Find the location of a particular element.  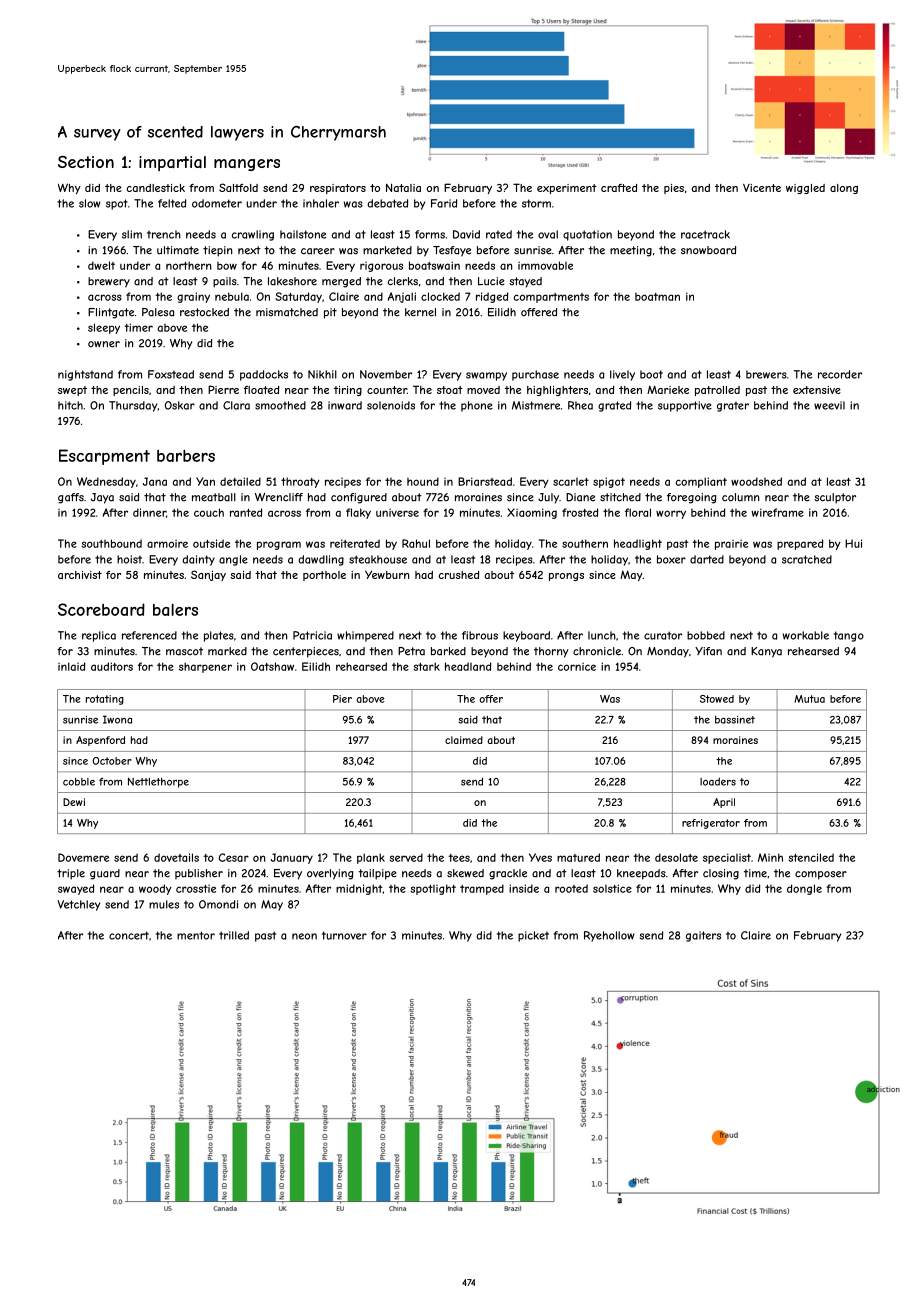

Jaya is located at coordinates (102, 498).
